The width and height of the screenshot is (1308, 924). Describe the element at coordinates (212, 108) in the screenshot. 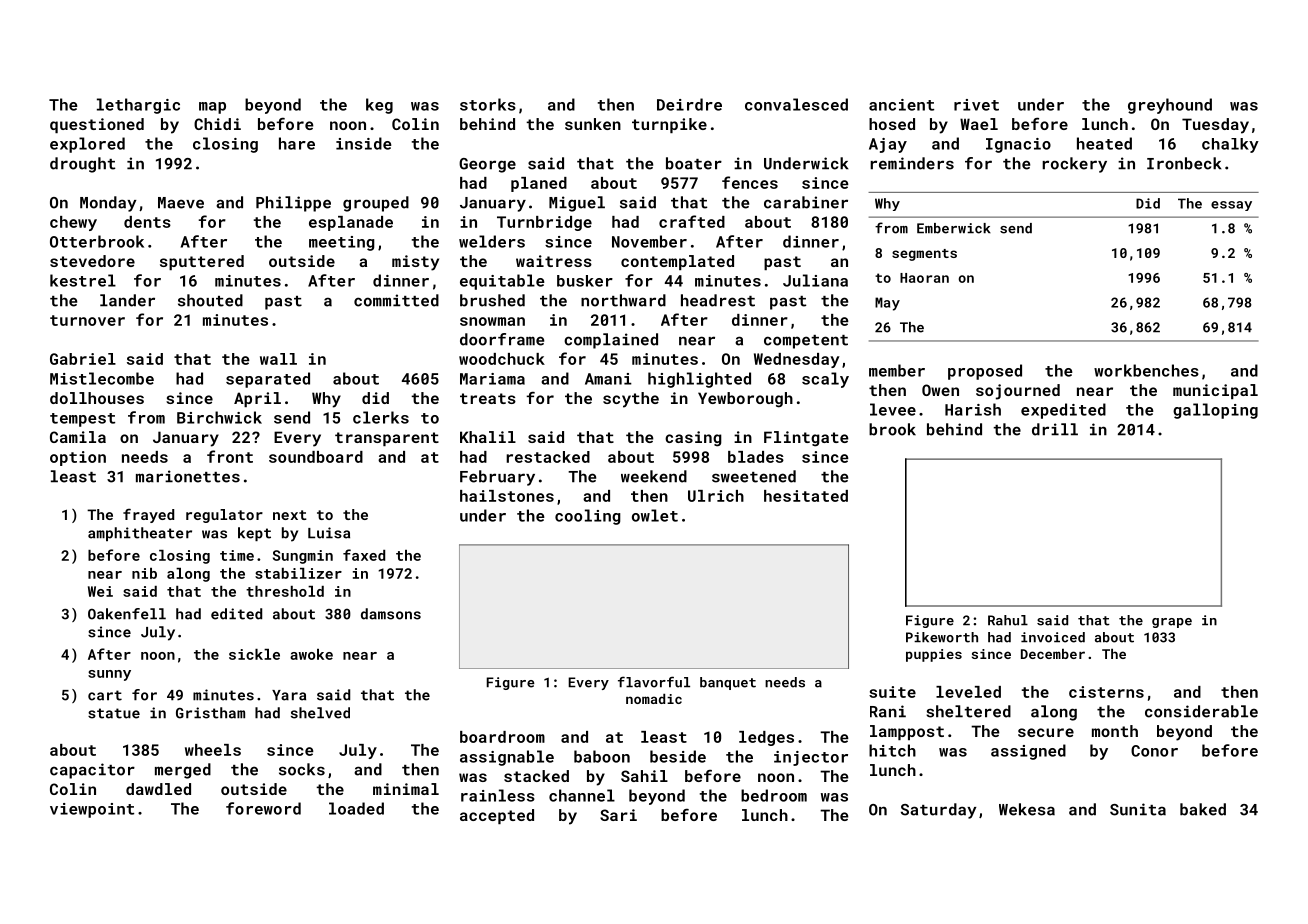

I see `map` at that location.
